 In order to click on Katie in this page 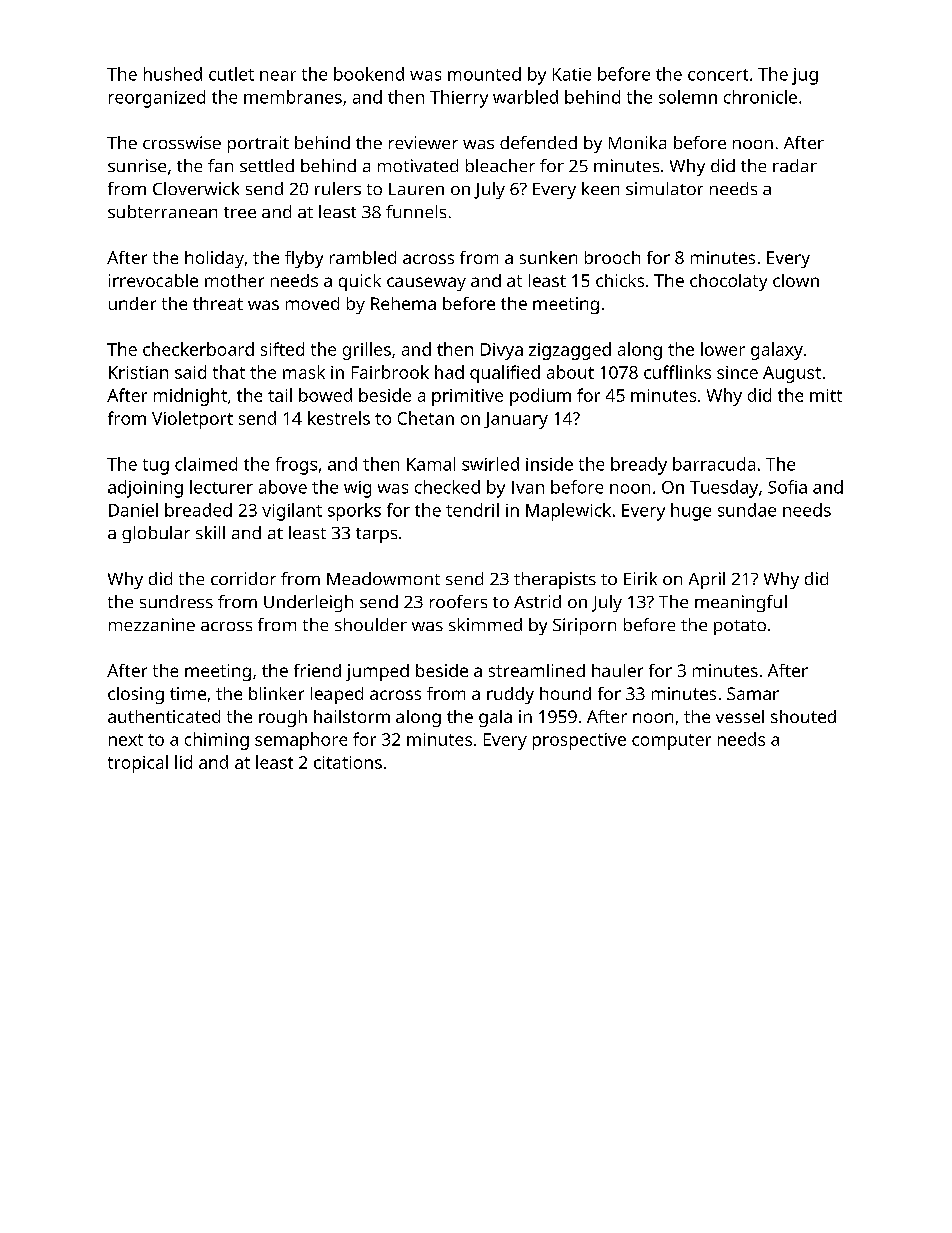, I will do `click(572, 74)`.
